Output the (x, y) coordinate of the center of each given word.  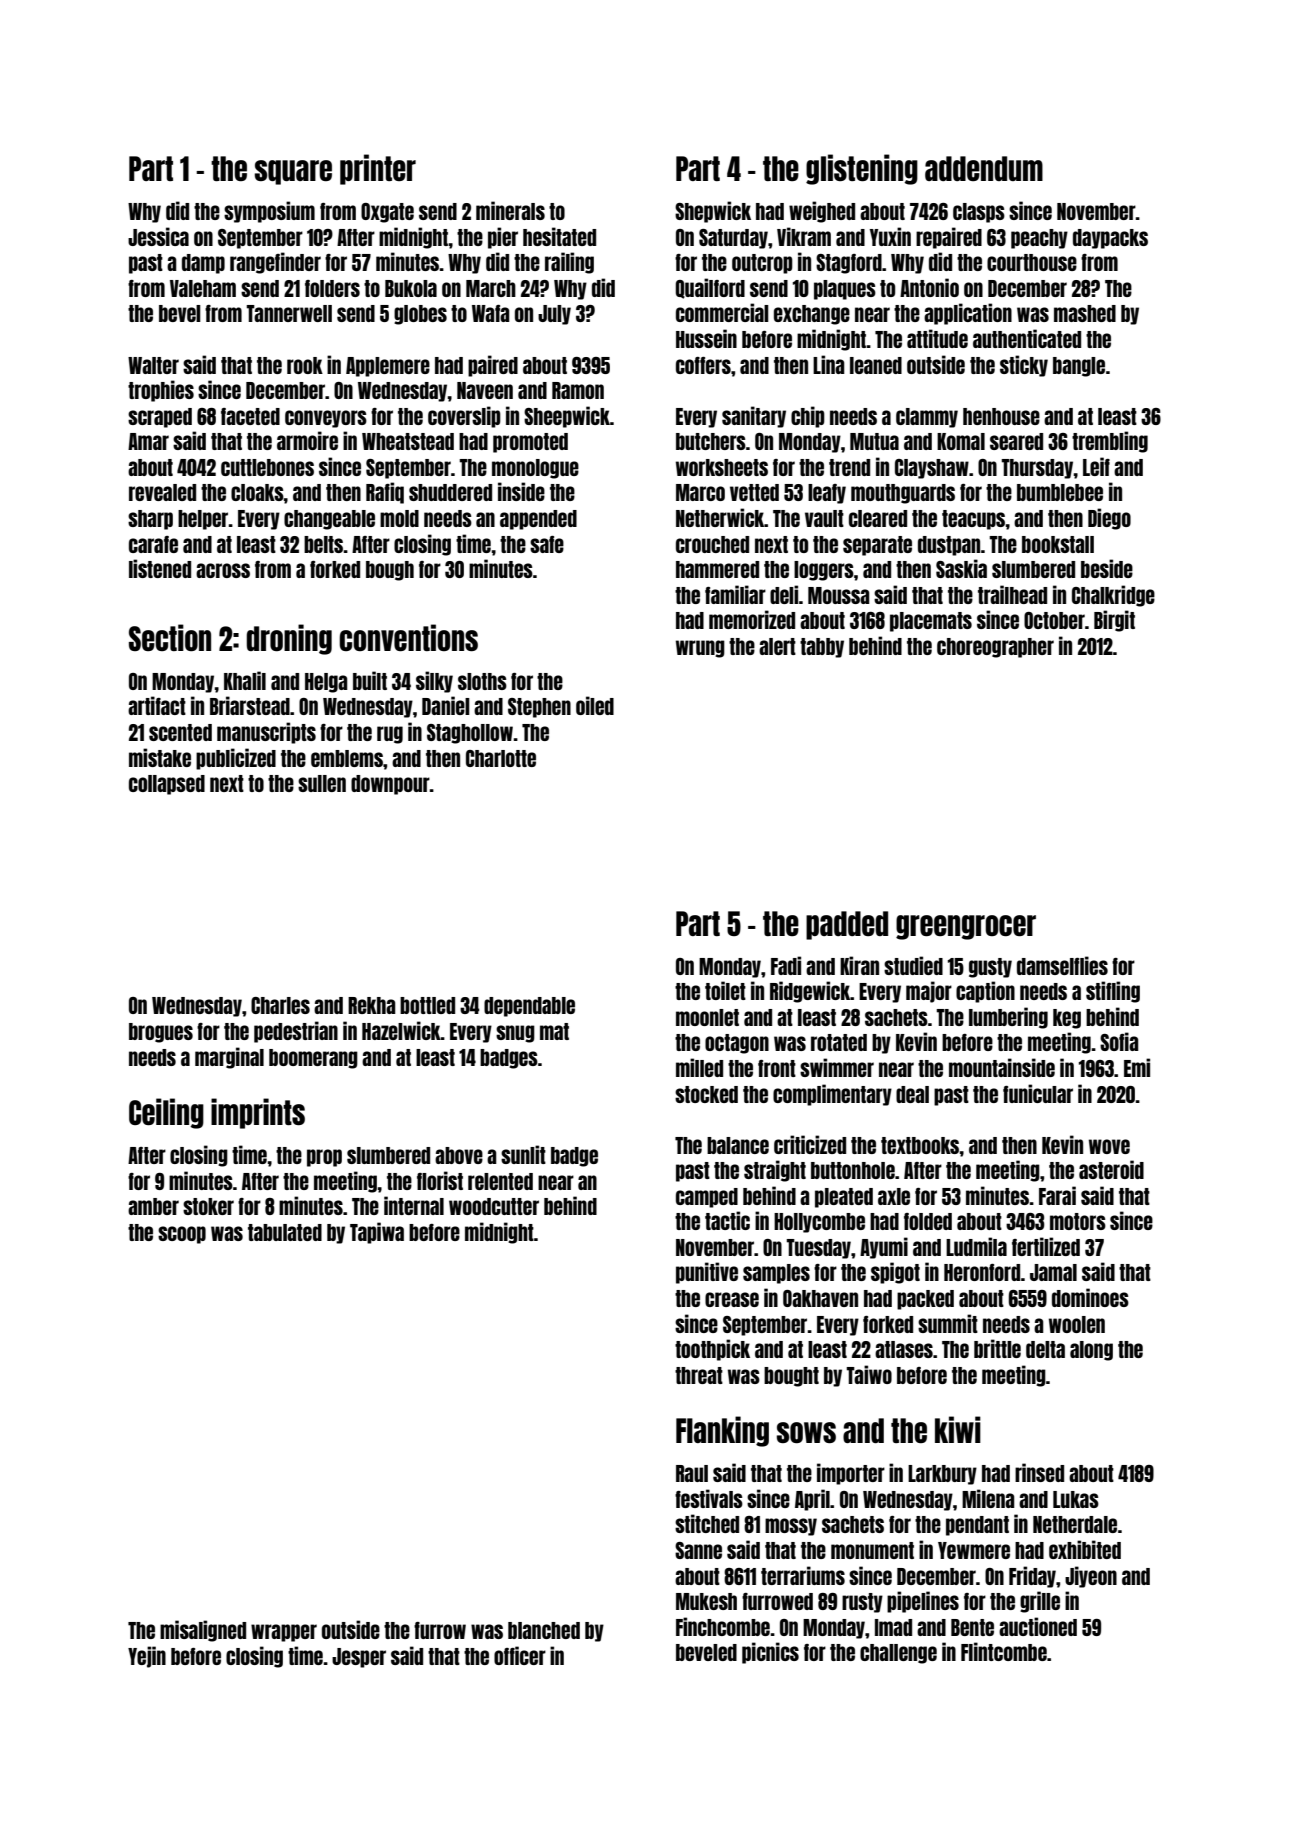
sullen (322, 783)
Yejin (147, 1657)
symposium (269, 212)
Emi (1137, 1067)
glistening (862, 169)
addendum (984, 168)
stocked (706, 1094)
